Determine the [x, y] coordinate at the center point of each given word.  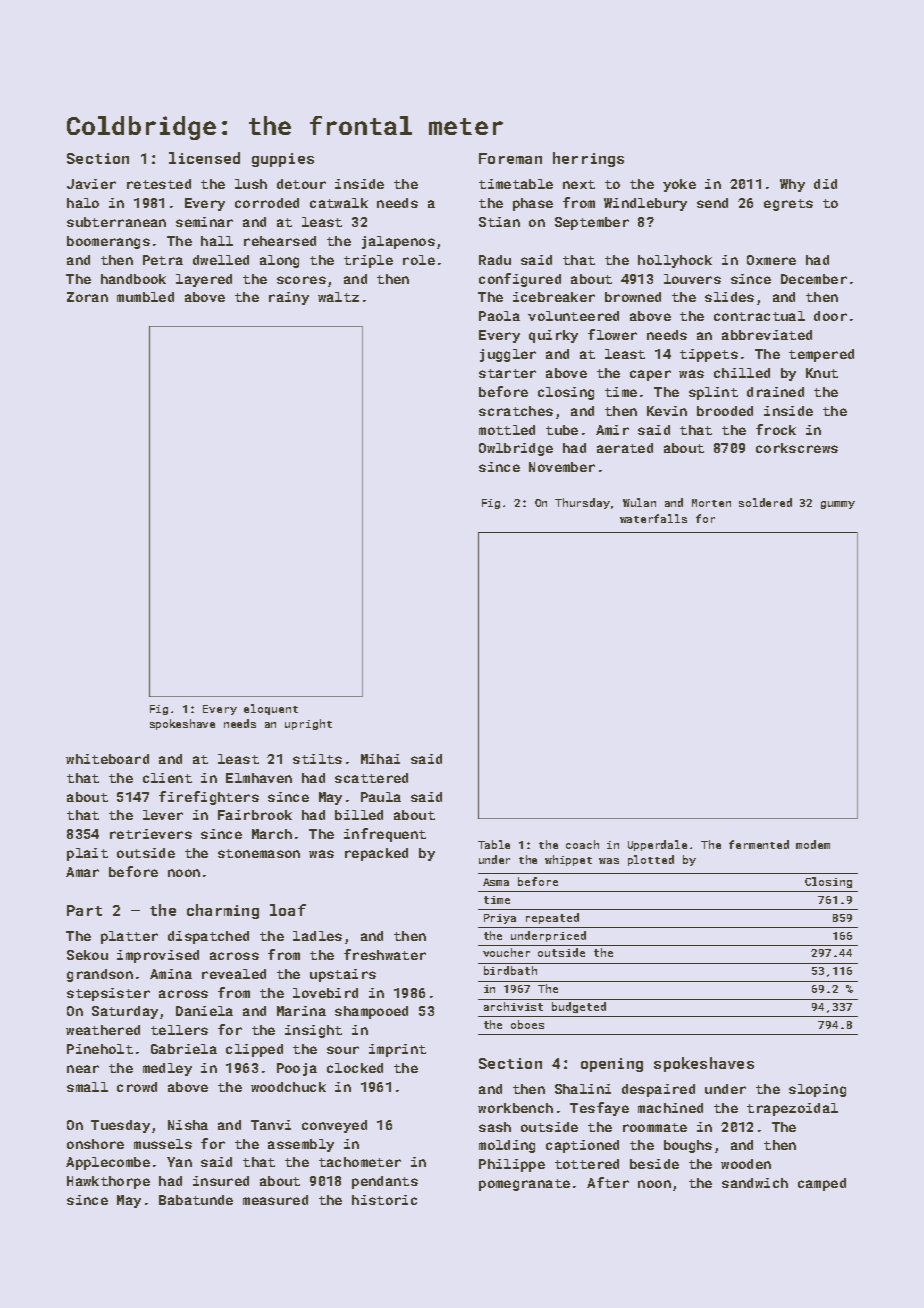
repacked [376, 854]
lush [251, 184]
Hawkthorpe [108, 1182]
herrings [588, 159]
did [825, 184]
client [167, 778]
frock [776, 429]
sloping [817, 1090]
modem [813, 844]
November [562, 467]
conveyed [334, 1126]
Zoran [87, 297]
